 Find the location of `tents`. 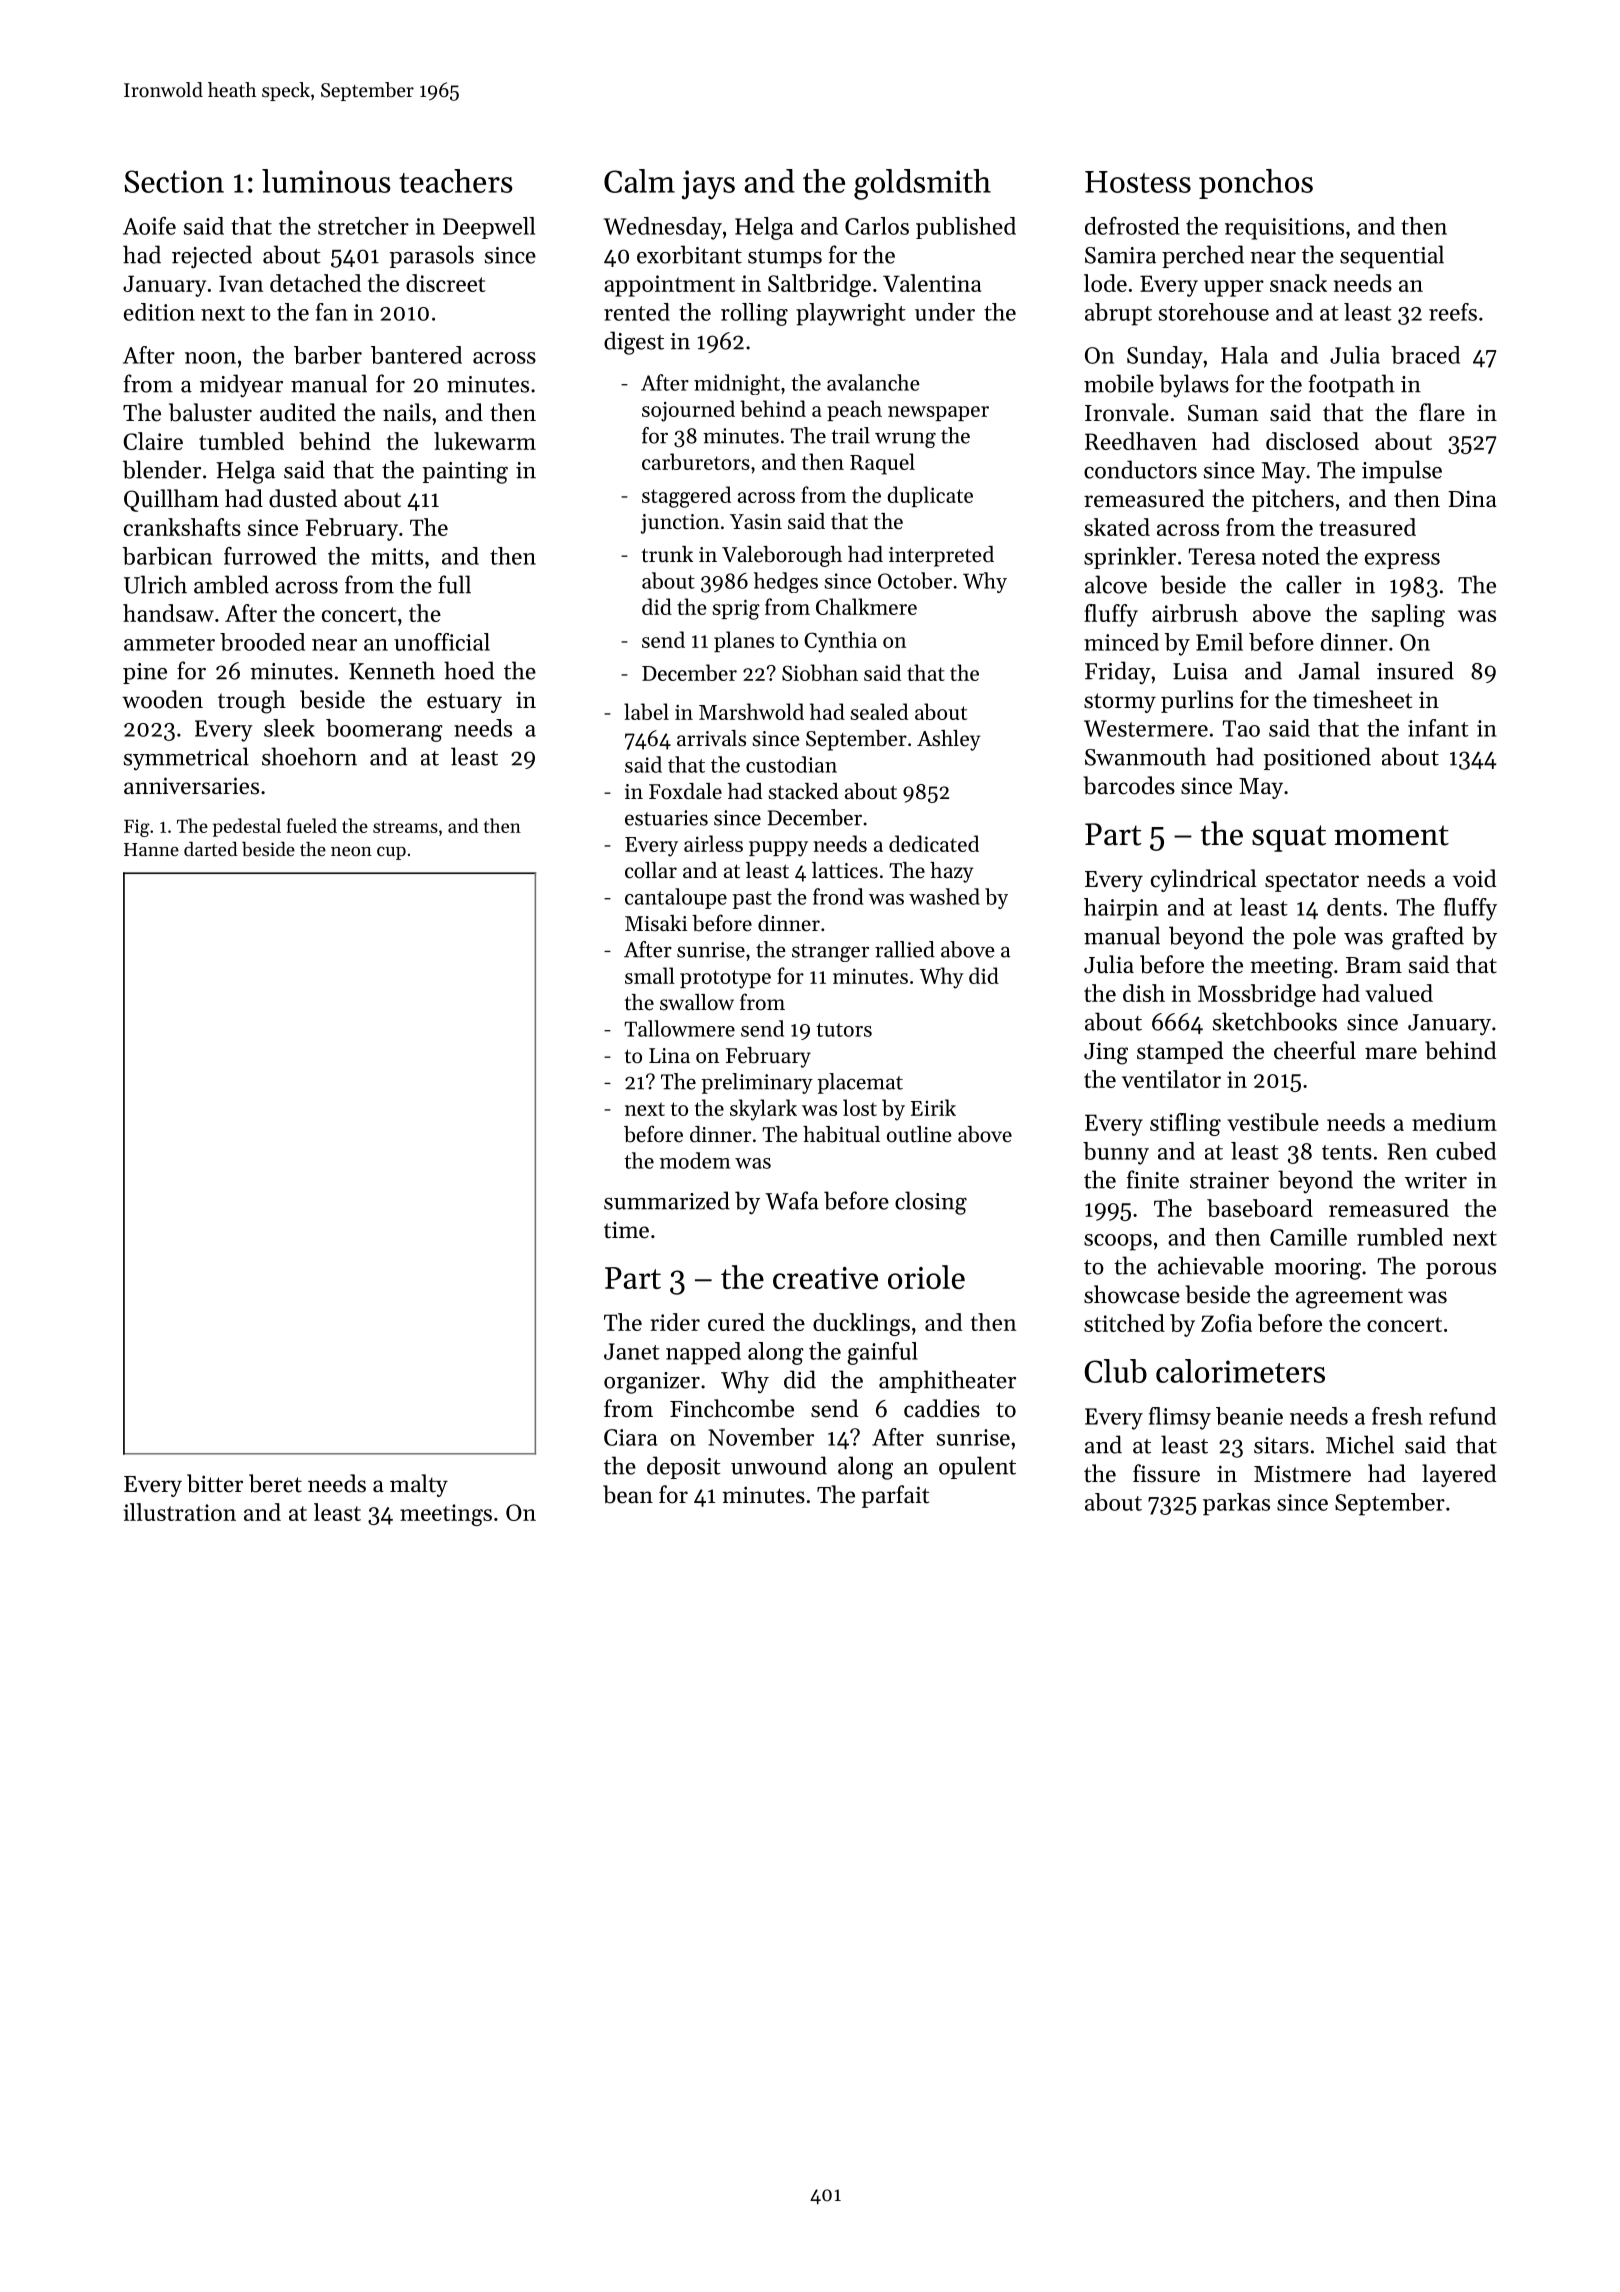

tents is located at coordinates (1347, 1152).
